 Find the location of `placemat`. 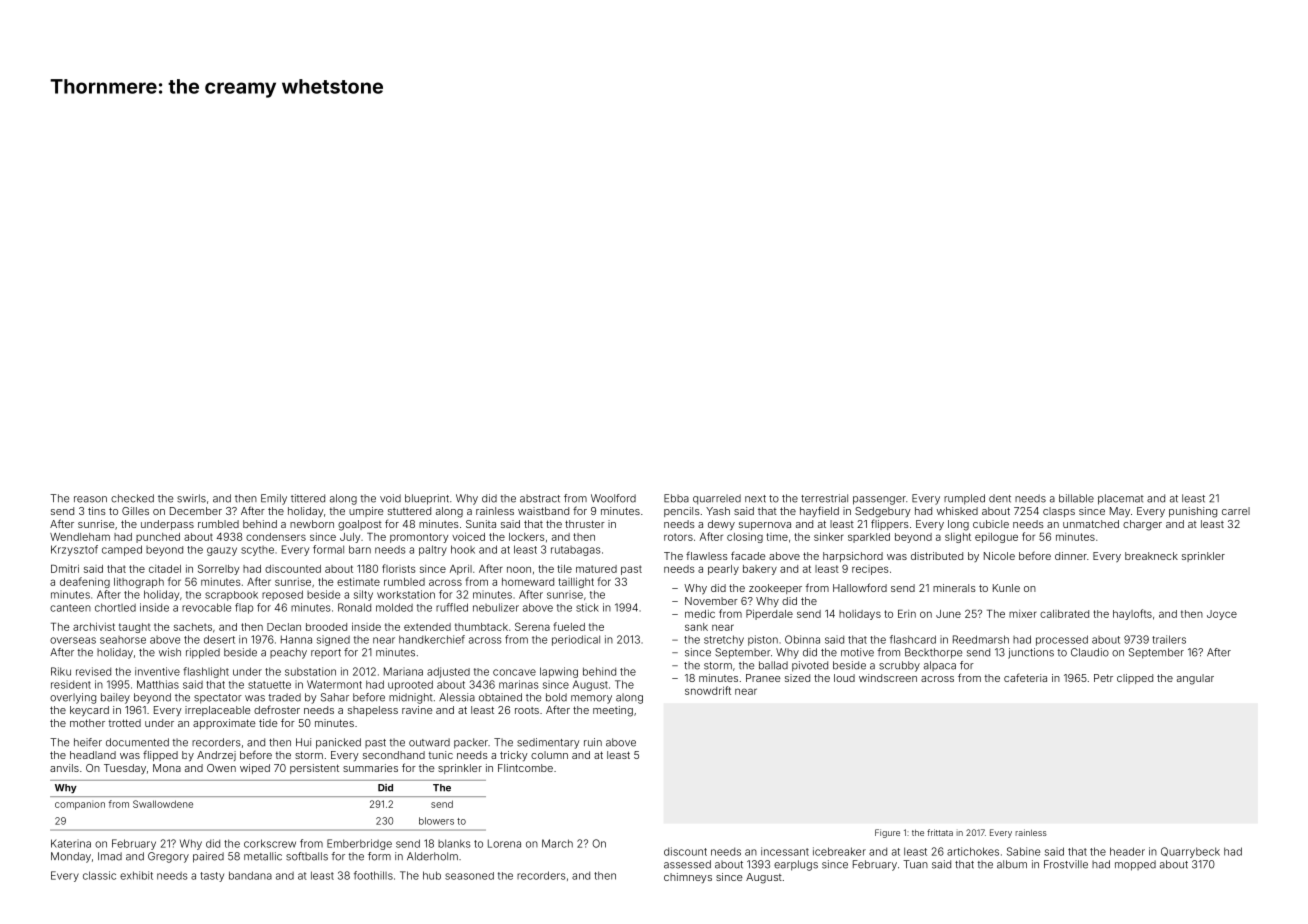

placemat is located at coordinates (1121, 499).
